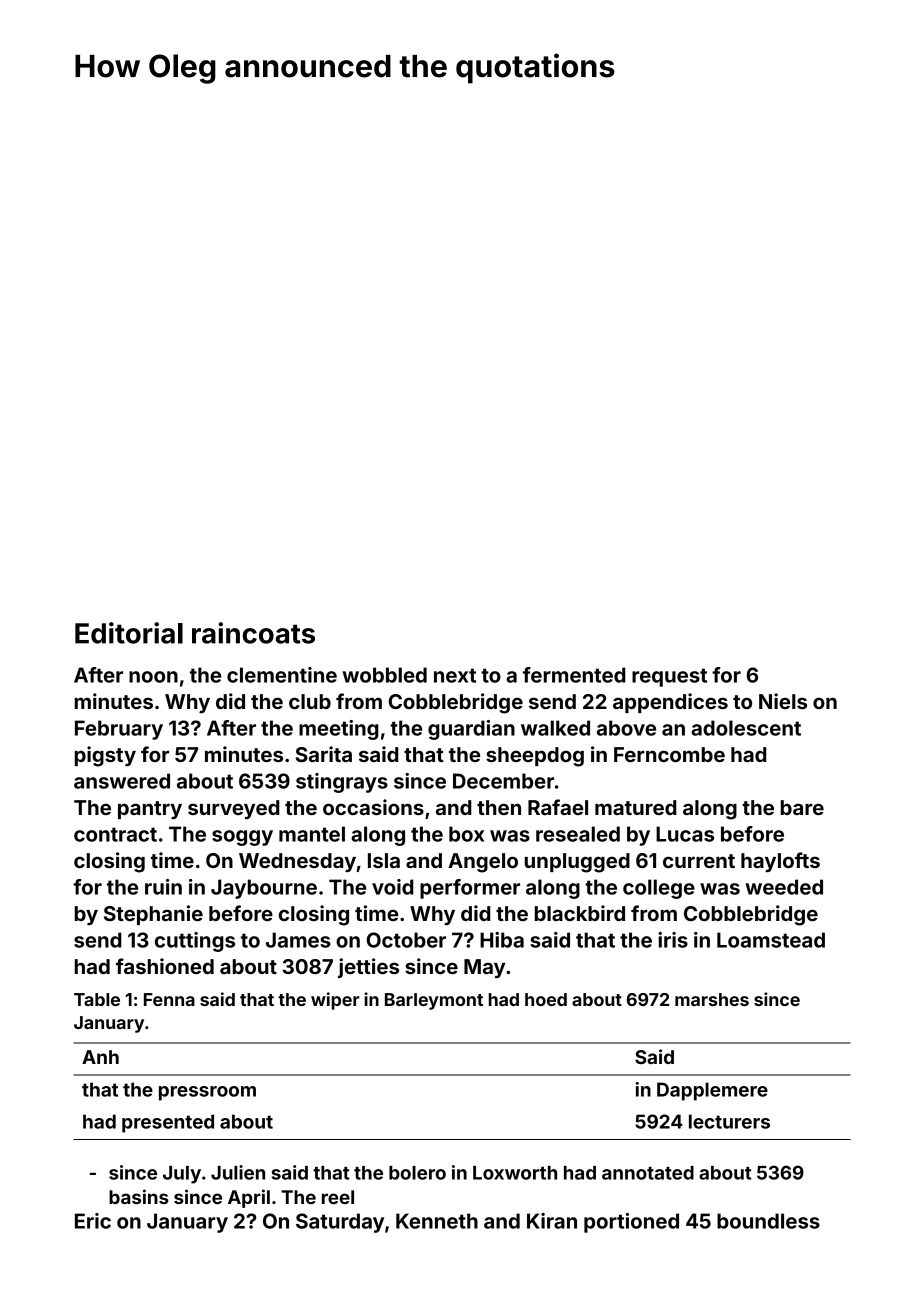 This screenshot has height=1314, width=924. Describe the element at coordinates (115, 834) in the screenshot. I see `contract` at that location.
